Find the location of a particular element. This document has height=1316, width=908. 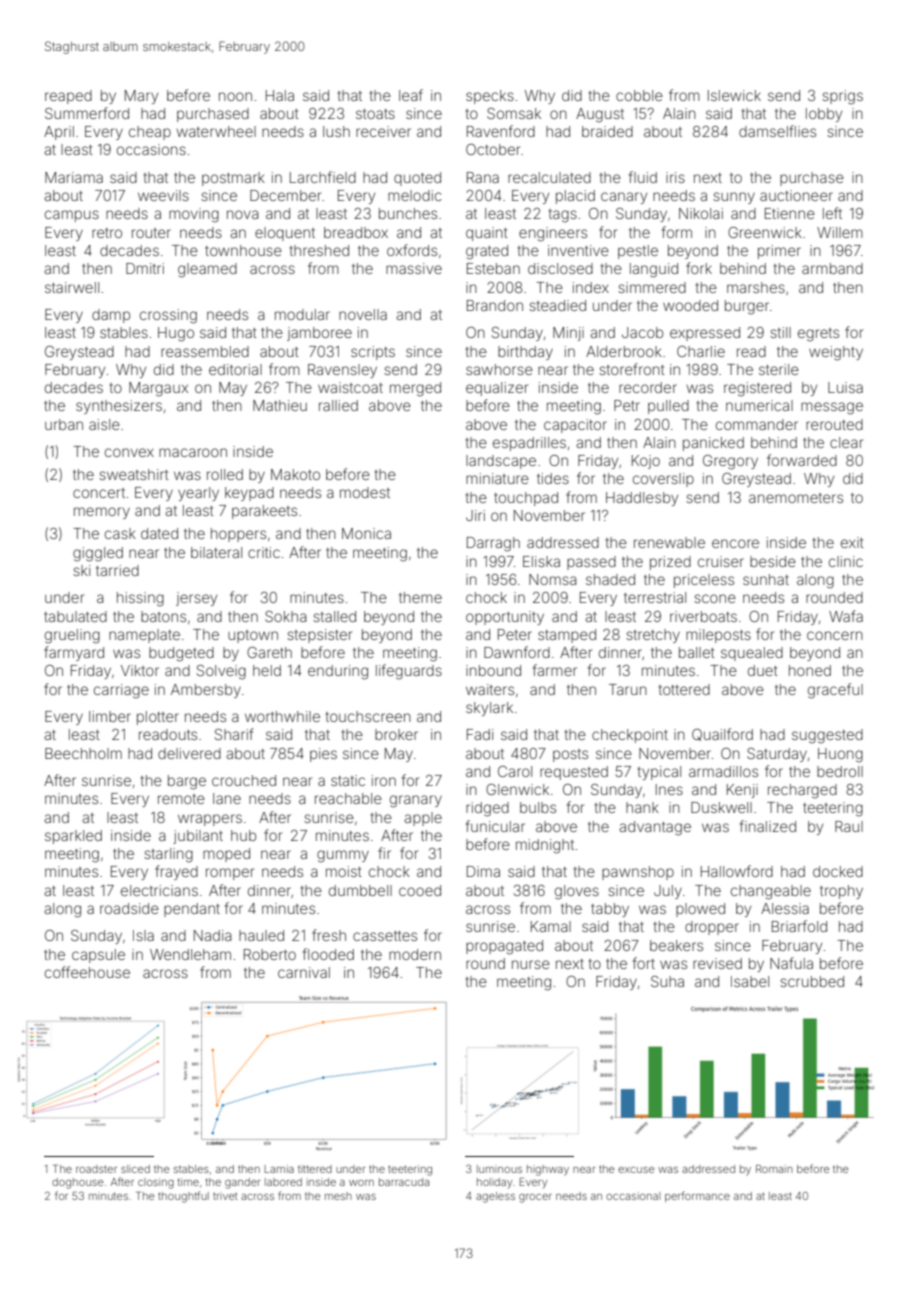

dumbbell is located at coordinates (360, 890).
